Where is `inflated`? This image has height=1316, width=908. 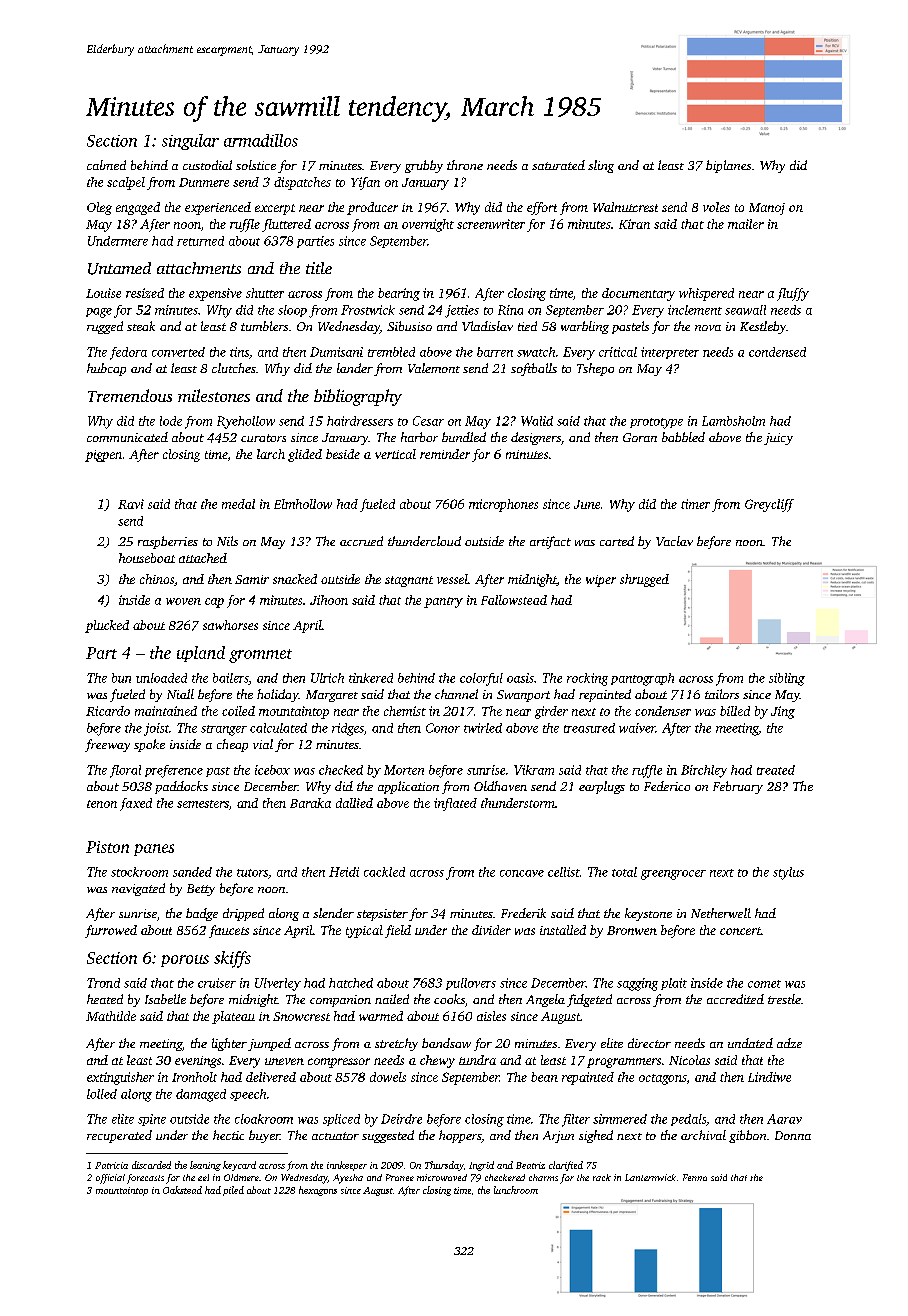 inflated is located at coordinates (455, 804).
